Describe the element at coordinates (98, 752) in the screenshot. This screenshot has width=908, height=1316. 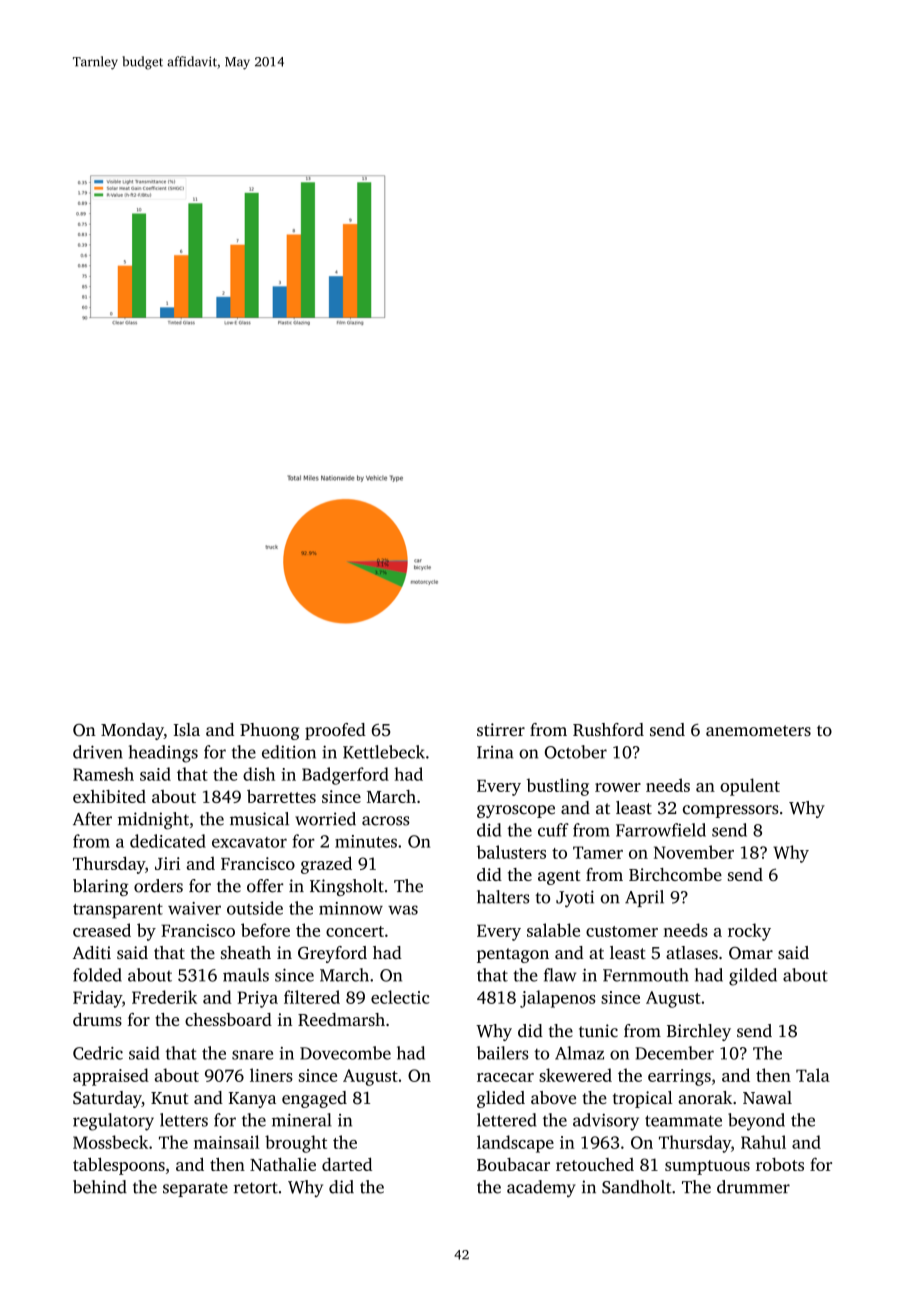
I see `driven` at that location.
